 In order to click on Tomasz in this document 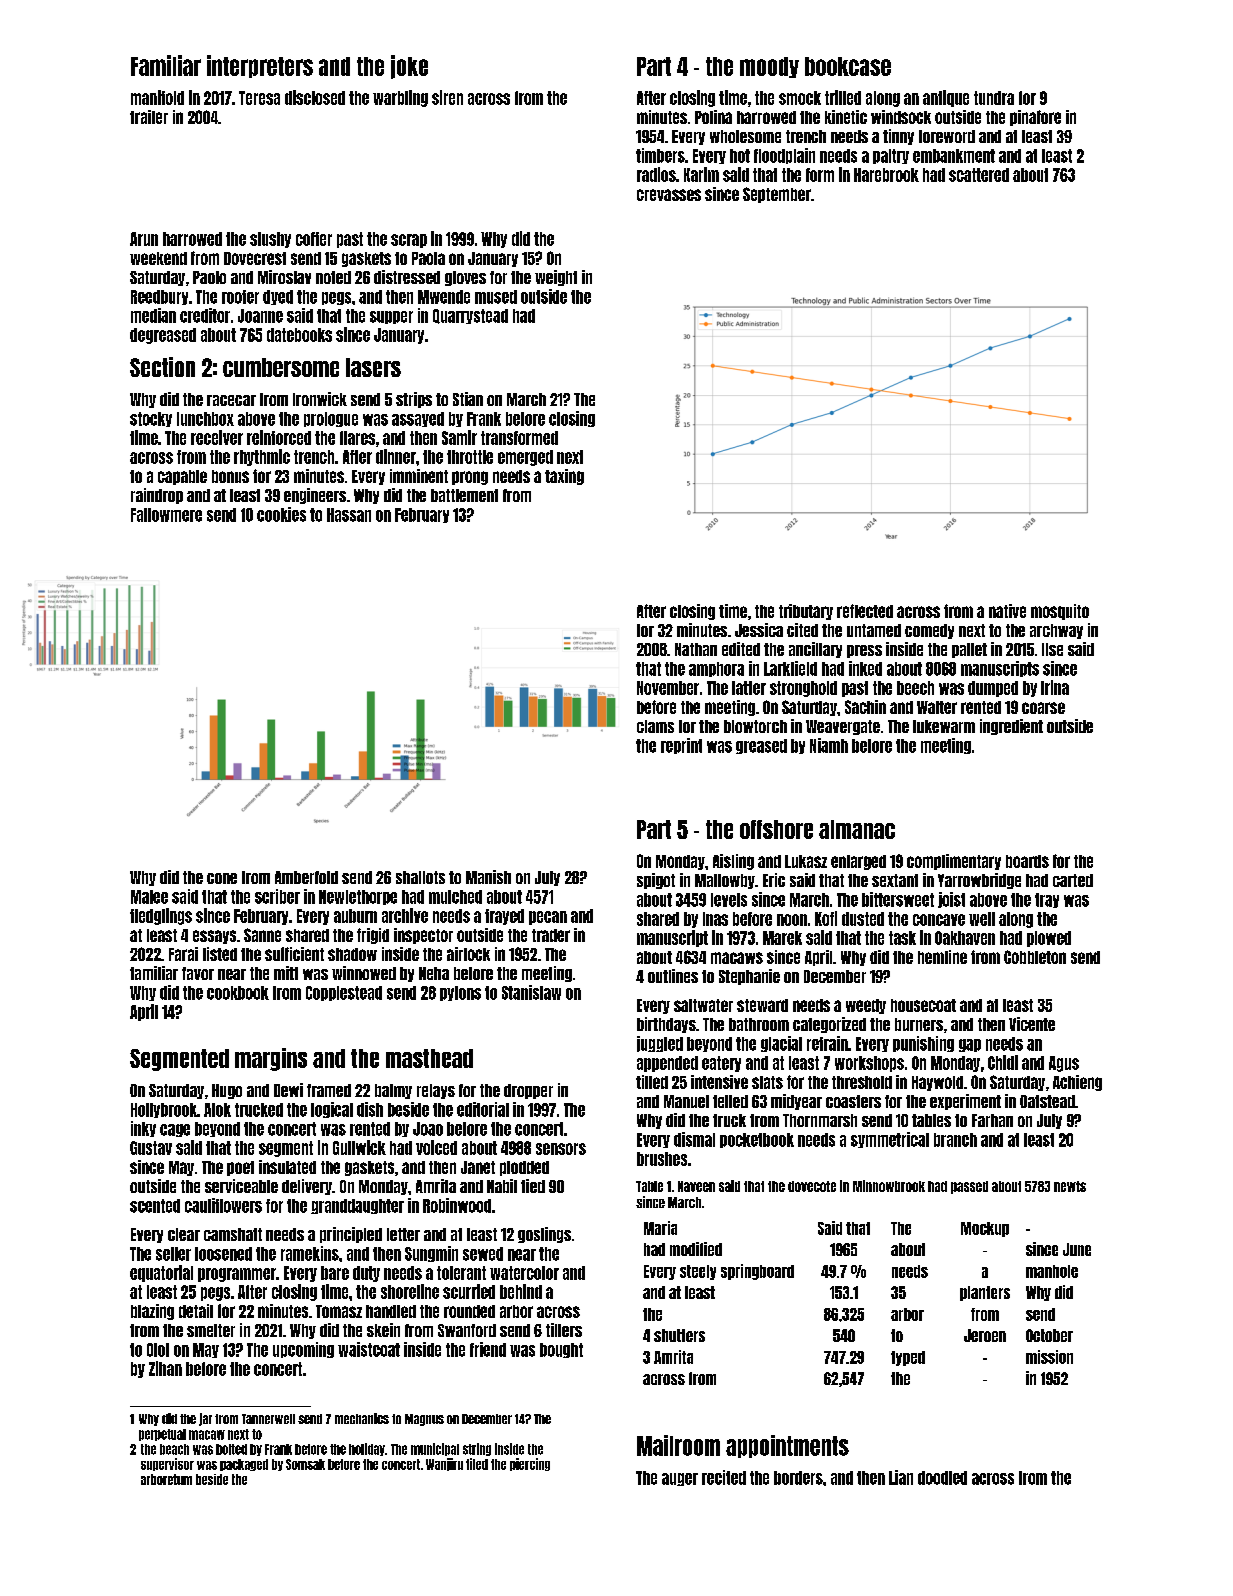, I will do `click(339, 1311)`.
